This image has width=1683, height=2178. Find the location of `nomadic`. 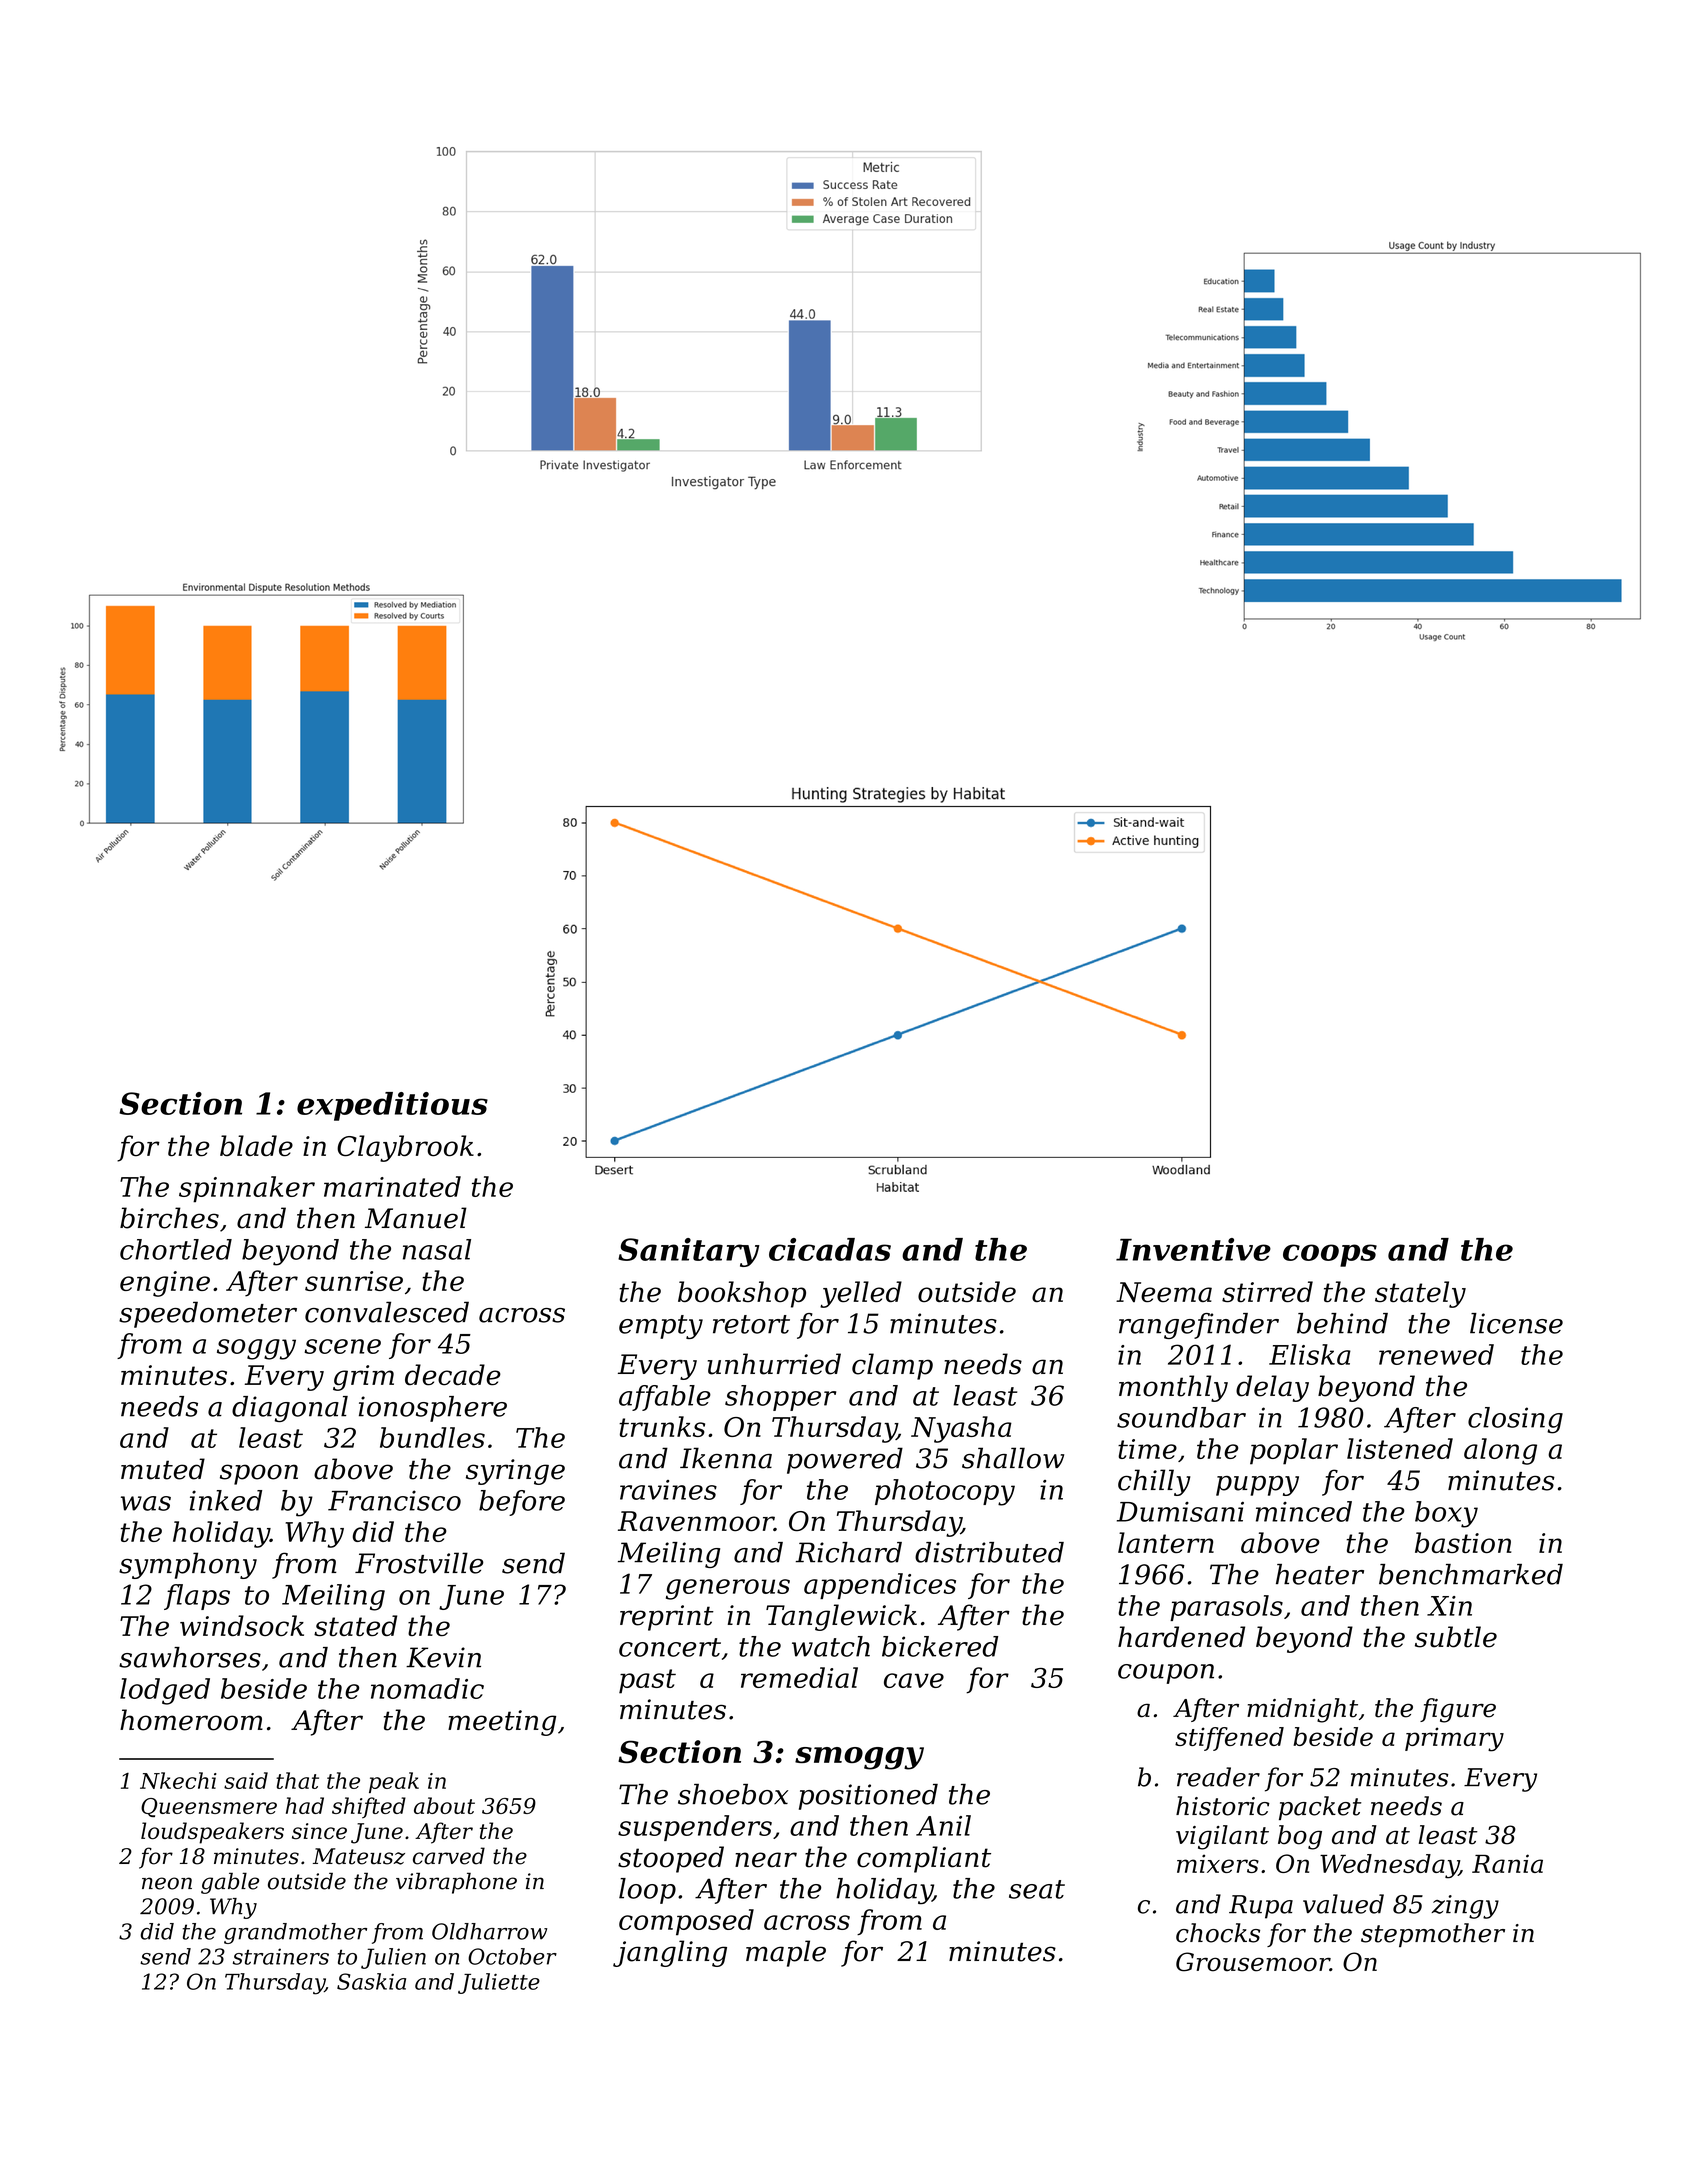

nomadic is located at coordinates (427, 1688).
